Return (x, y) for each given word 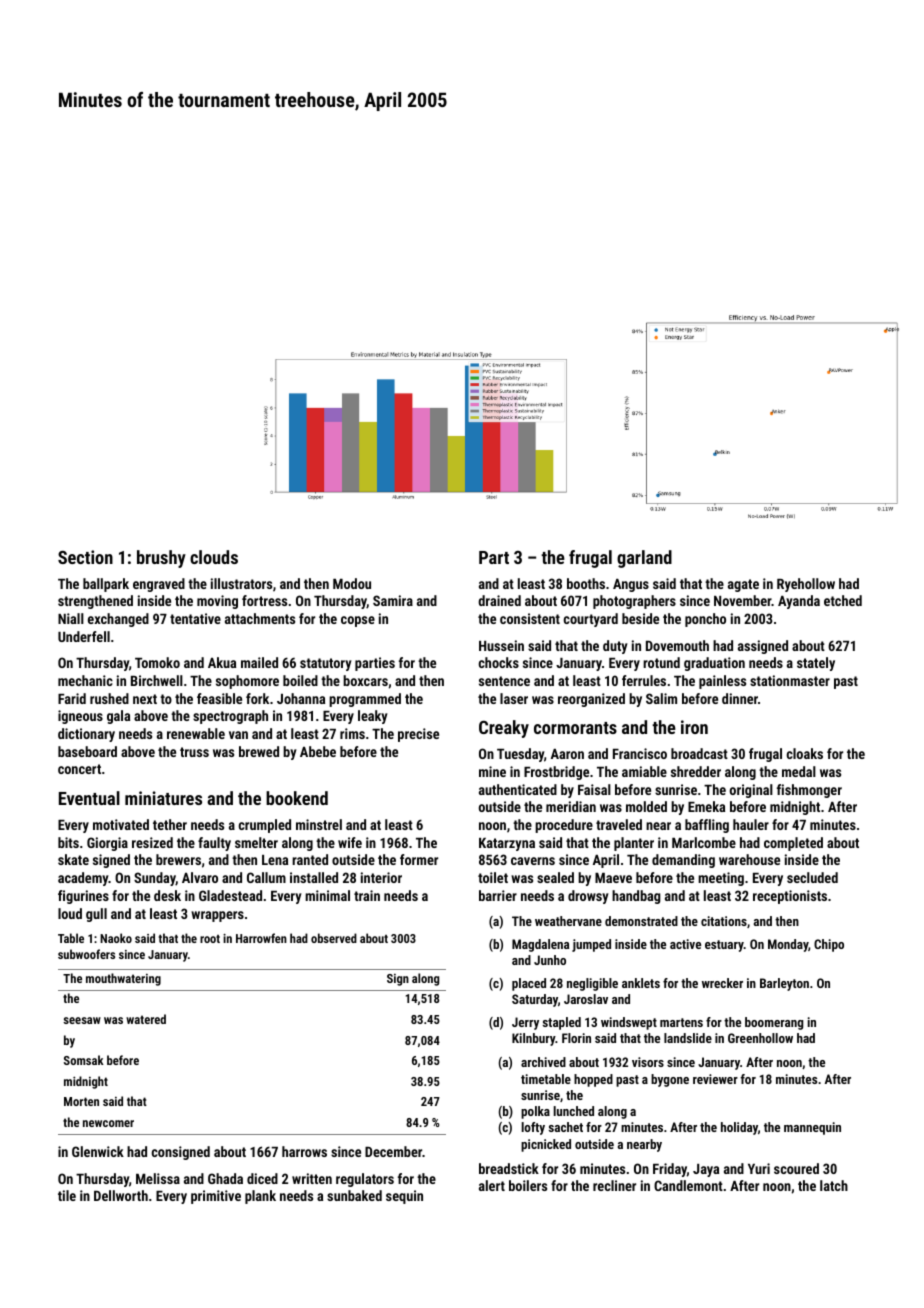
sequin (404, 1197)
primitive (216, 1197)
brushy (161, 559)
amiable (644, 771)
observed (334, 938)
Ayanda (799, 602)
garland (644, 559)
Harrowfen (261, 938)
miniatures (163, 798)
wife (350, 842)
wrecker (722, 983)
